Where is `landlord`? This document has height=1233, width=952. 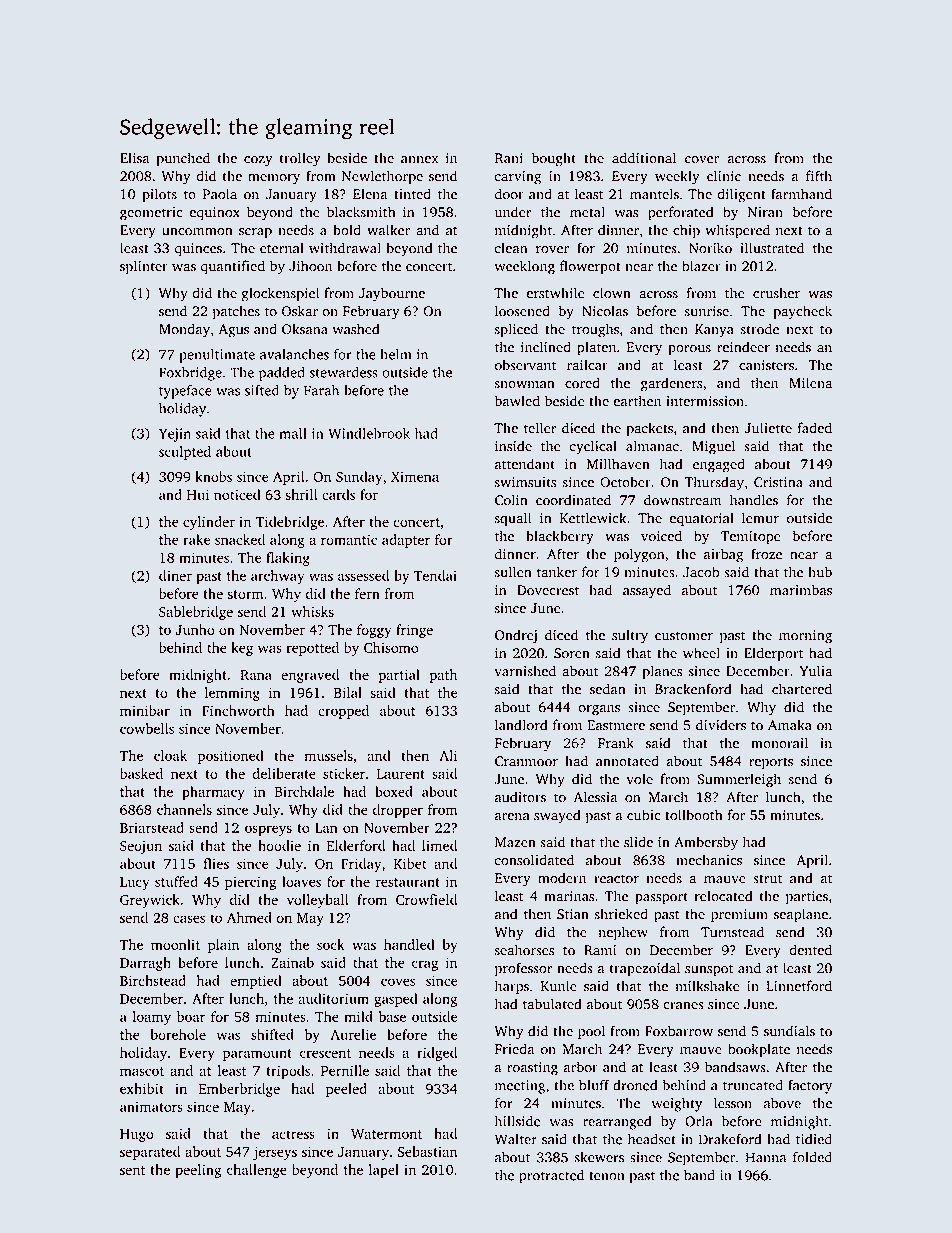
landlord is located at coordinates (521, 725).
